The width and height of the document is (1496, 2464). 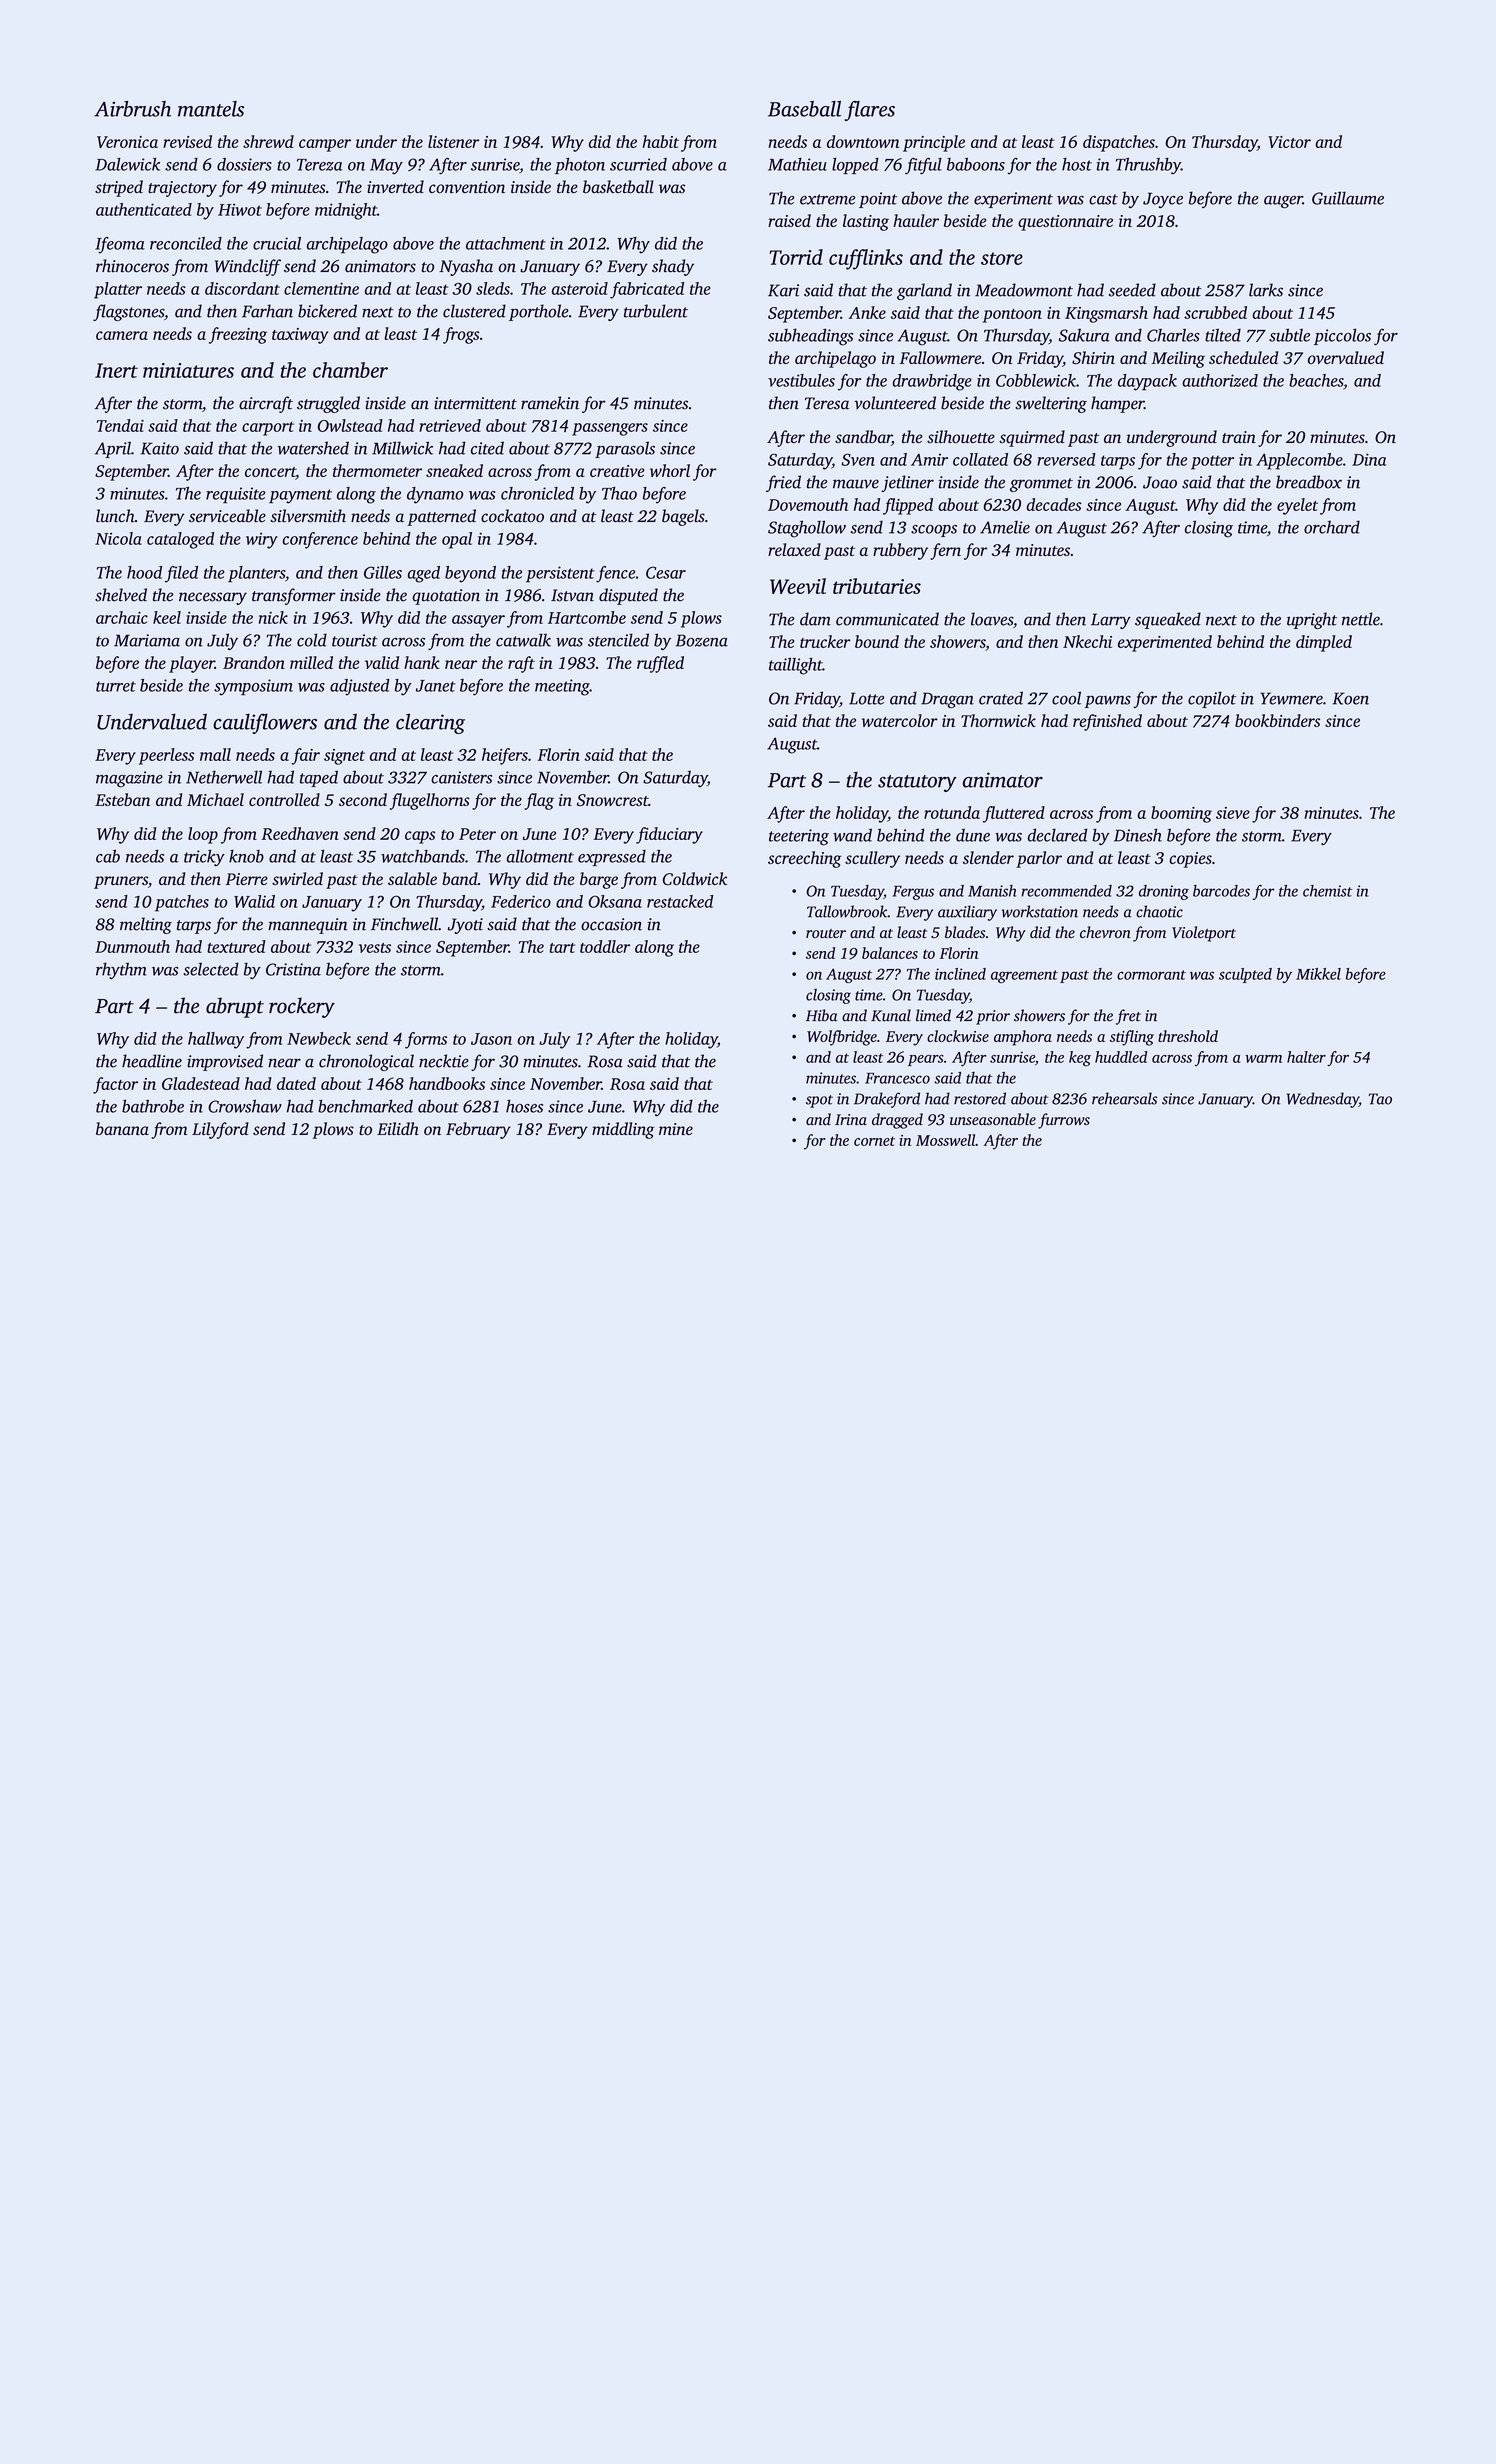 I want to click on mine, so click(x=676, y=1129).
